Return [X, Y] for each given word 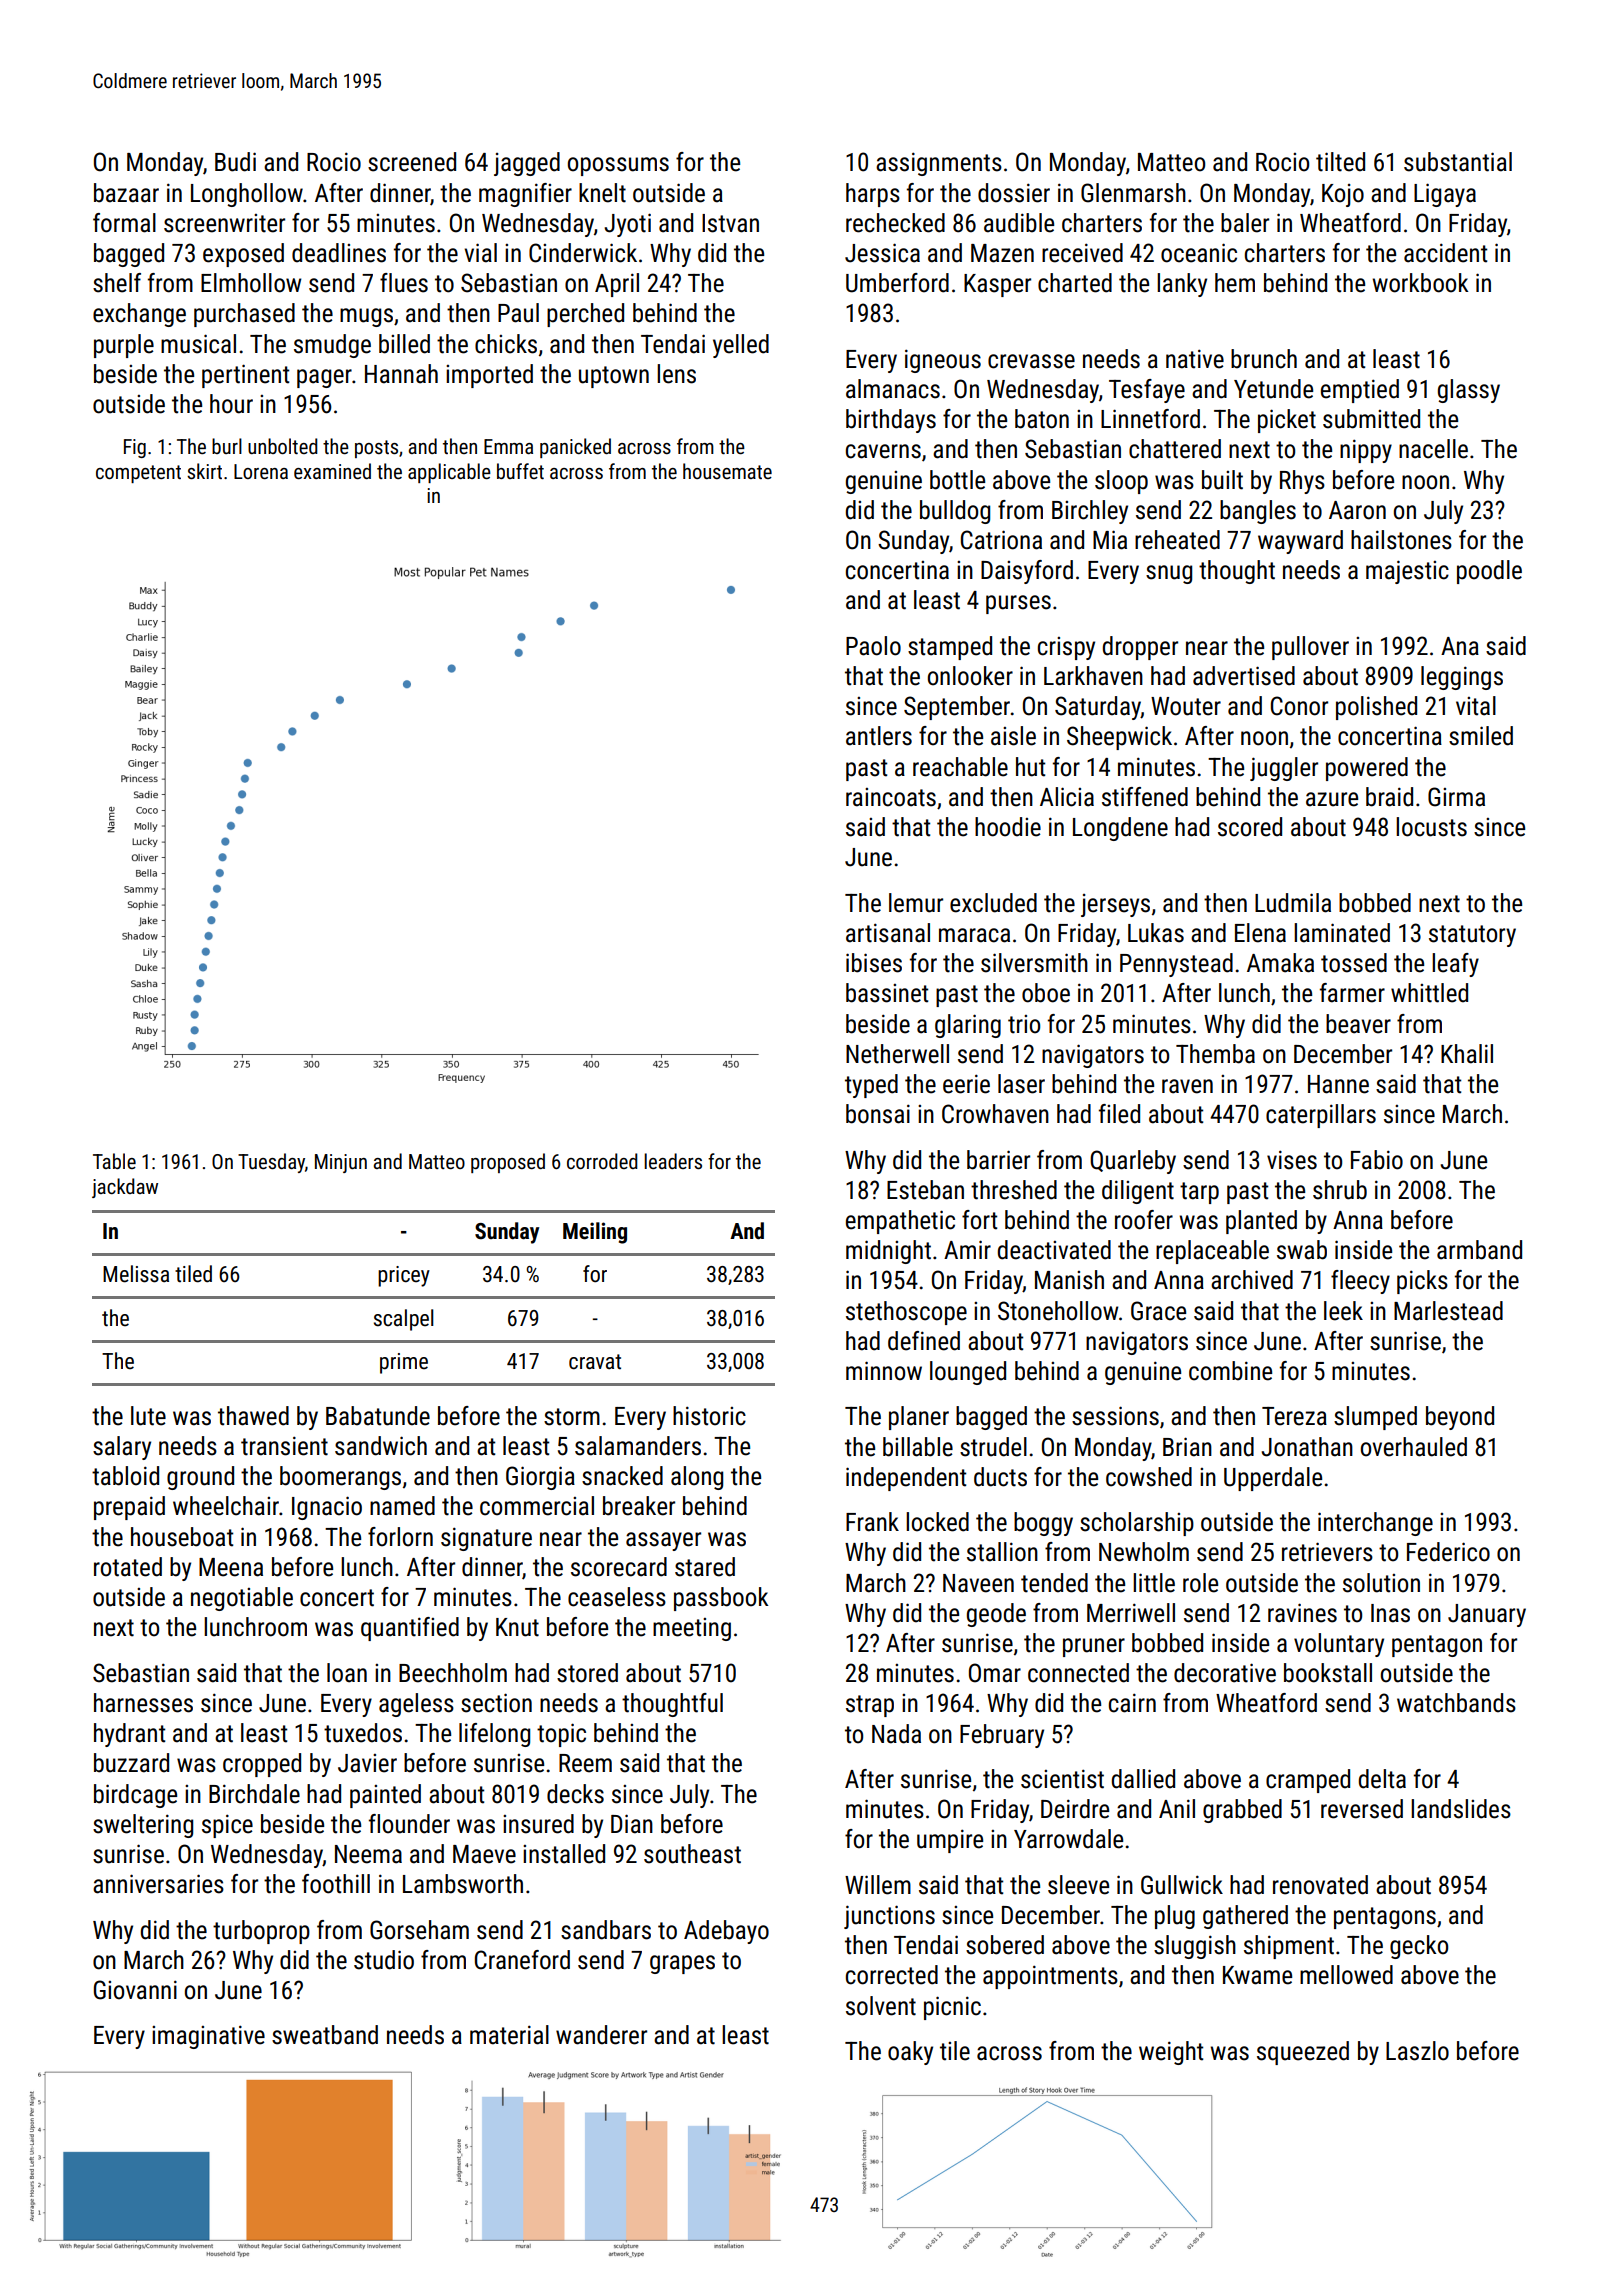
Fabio [1377, 1160]
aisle [1013, 736]
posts [376, 449]
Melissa [136, 1274]
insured [538, 1824]
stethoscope [906, 1313]
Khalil [1467, 1054]
